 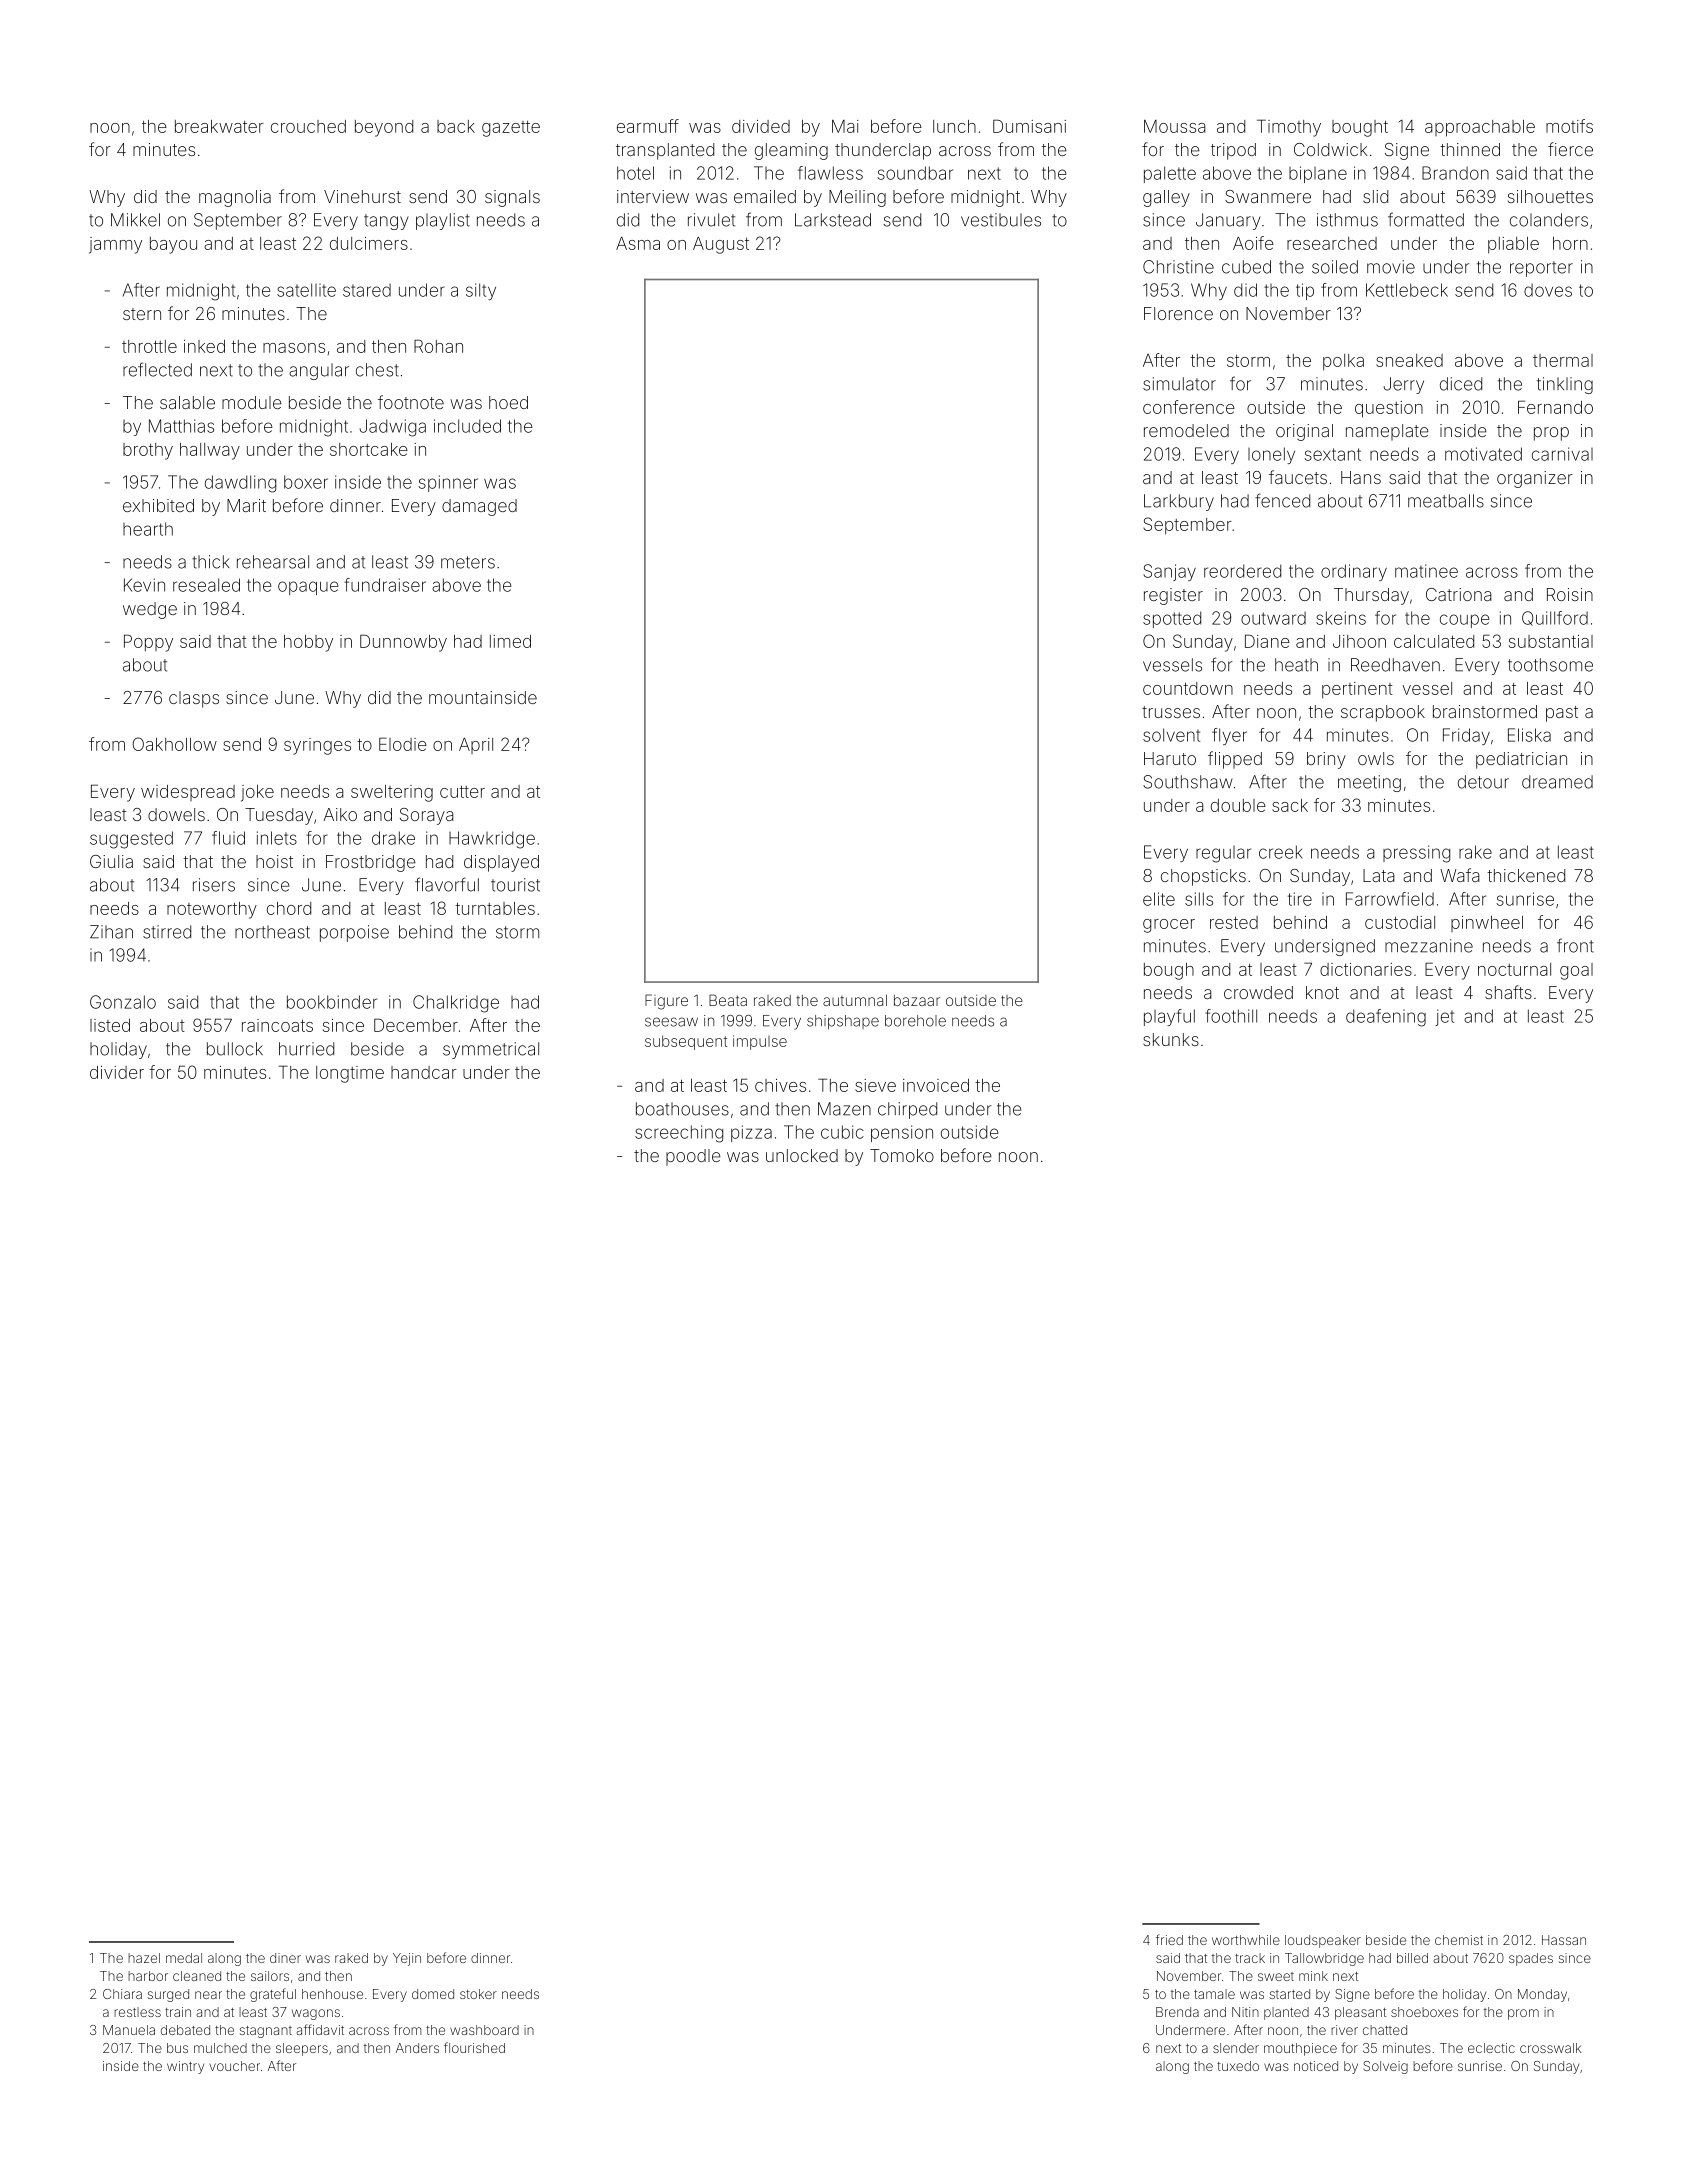 What do you see at coordinates (1289, 128) in the screenshot?
I see `Timothy` at bounding box center [1289, 128].
